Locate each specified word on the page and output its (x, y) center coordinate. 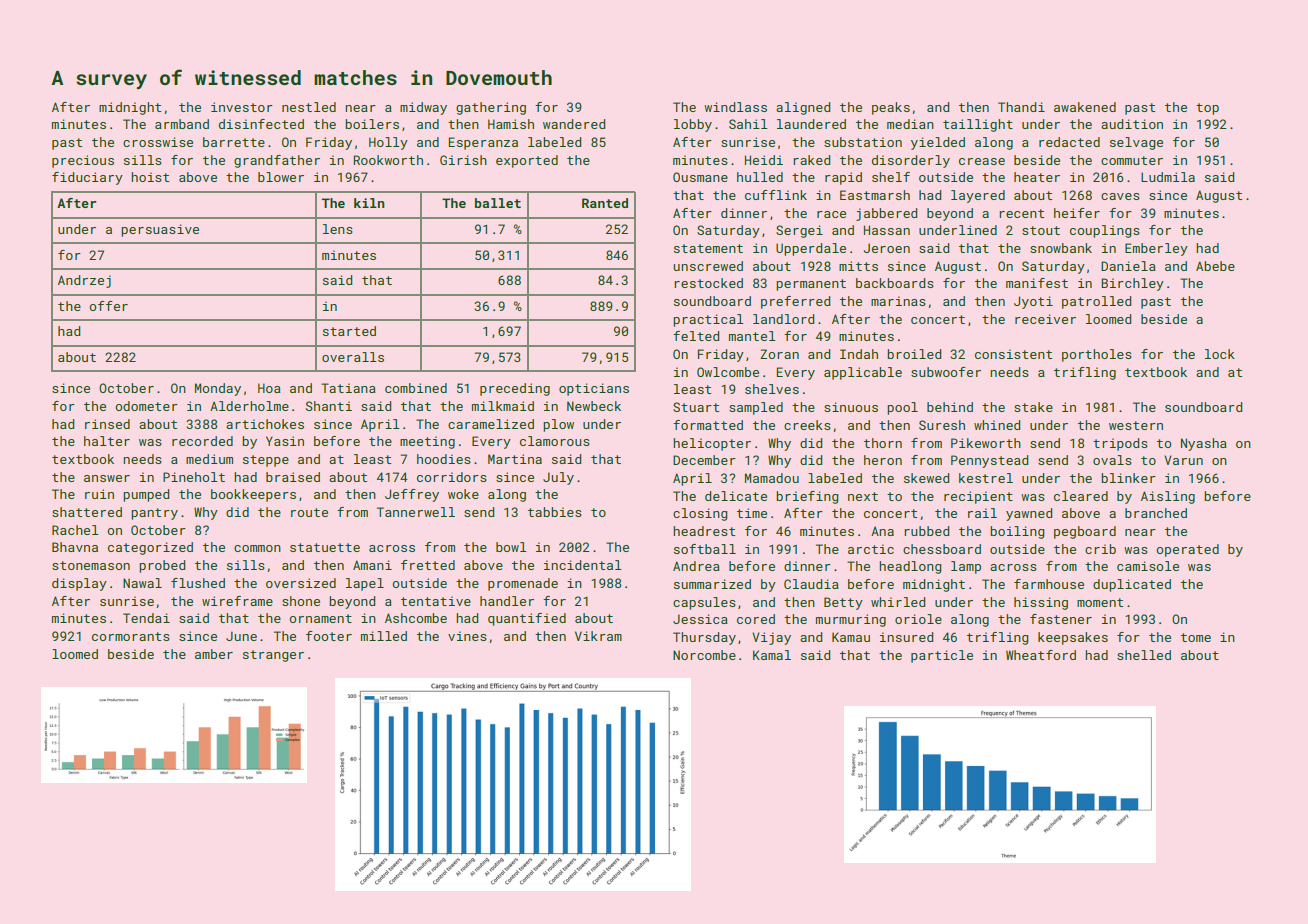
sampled (756, 408)
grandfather (277, 161)
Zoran (779, 354)
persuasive (160, 230)
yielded (938, 143)
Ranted (605, 203)
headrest (704, 531)
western (1136, 425)
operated (1187, 550)
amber (214, 654)
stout (1041, 230)
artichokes (265, 424)
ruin (99, 494)
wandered (574, 124)
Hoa (269, 388)
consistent (1013, 354)
